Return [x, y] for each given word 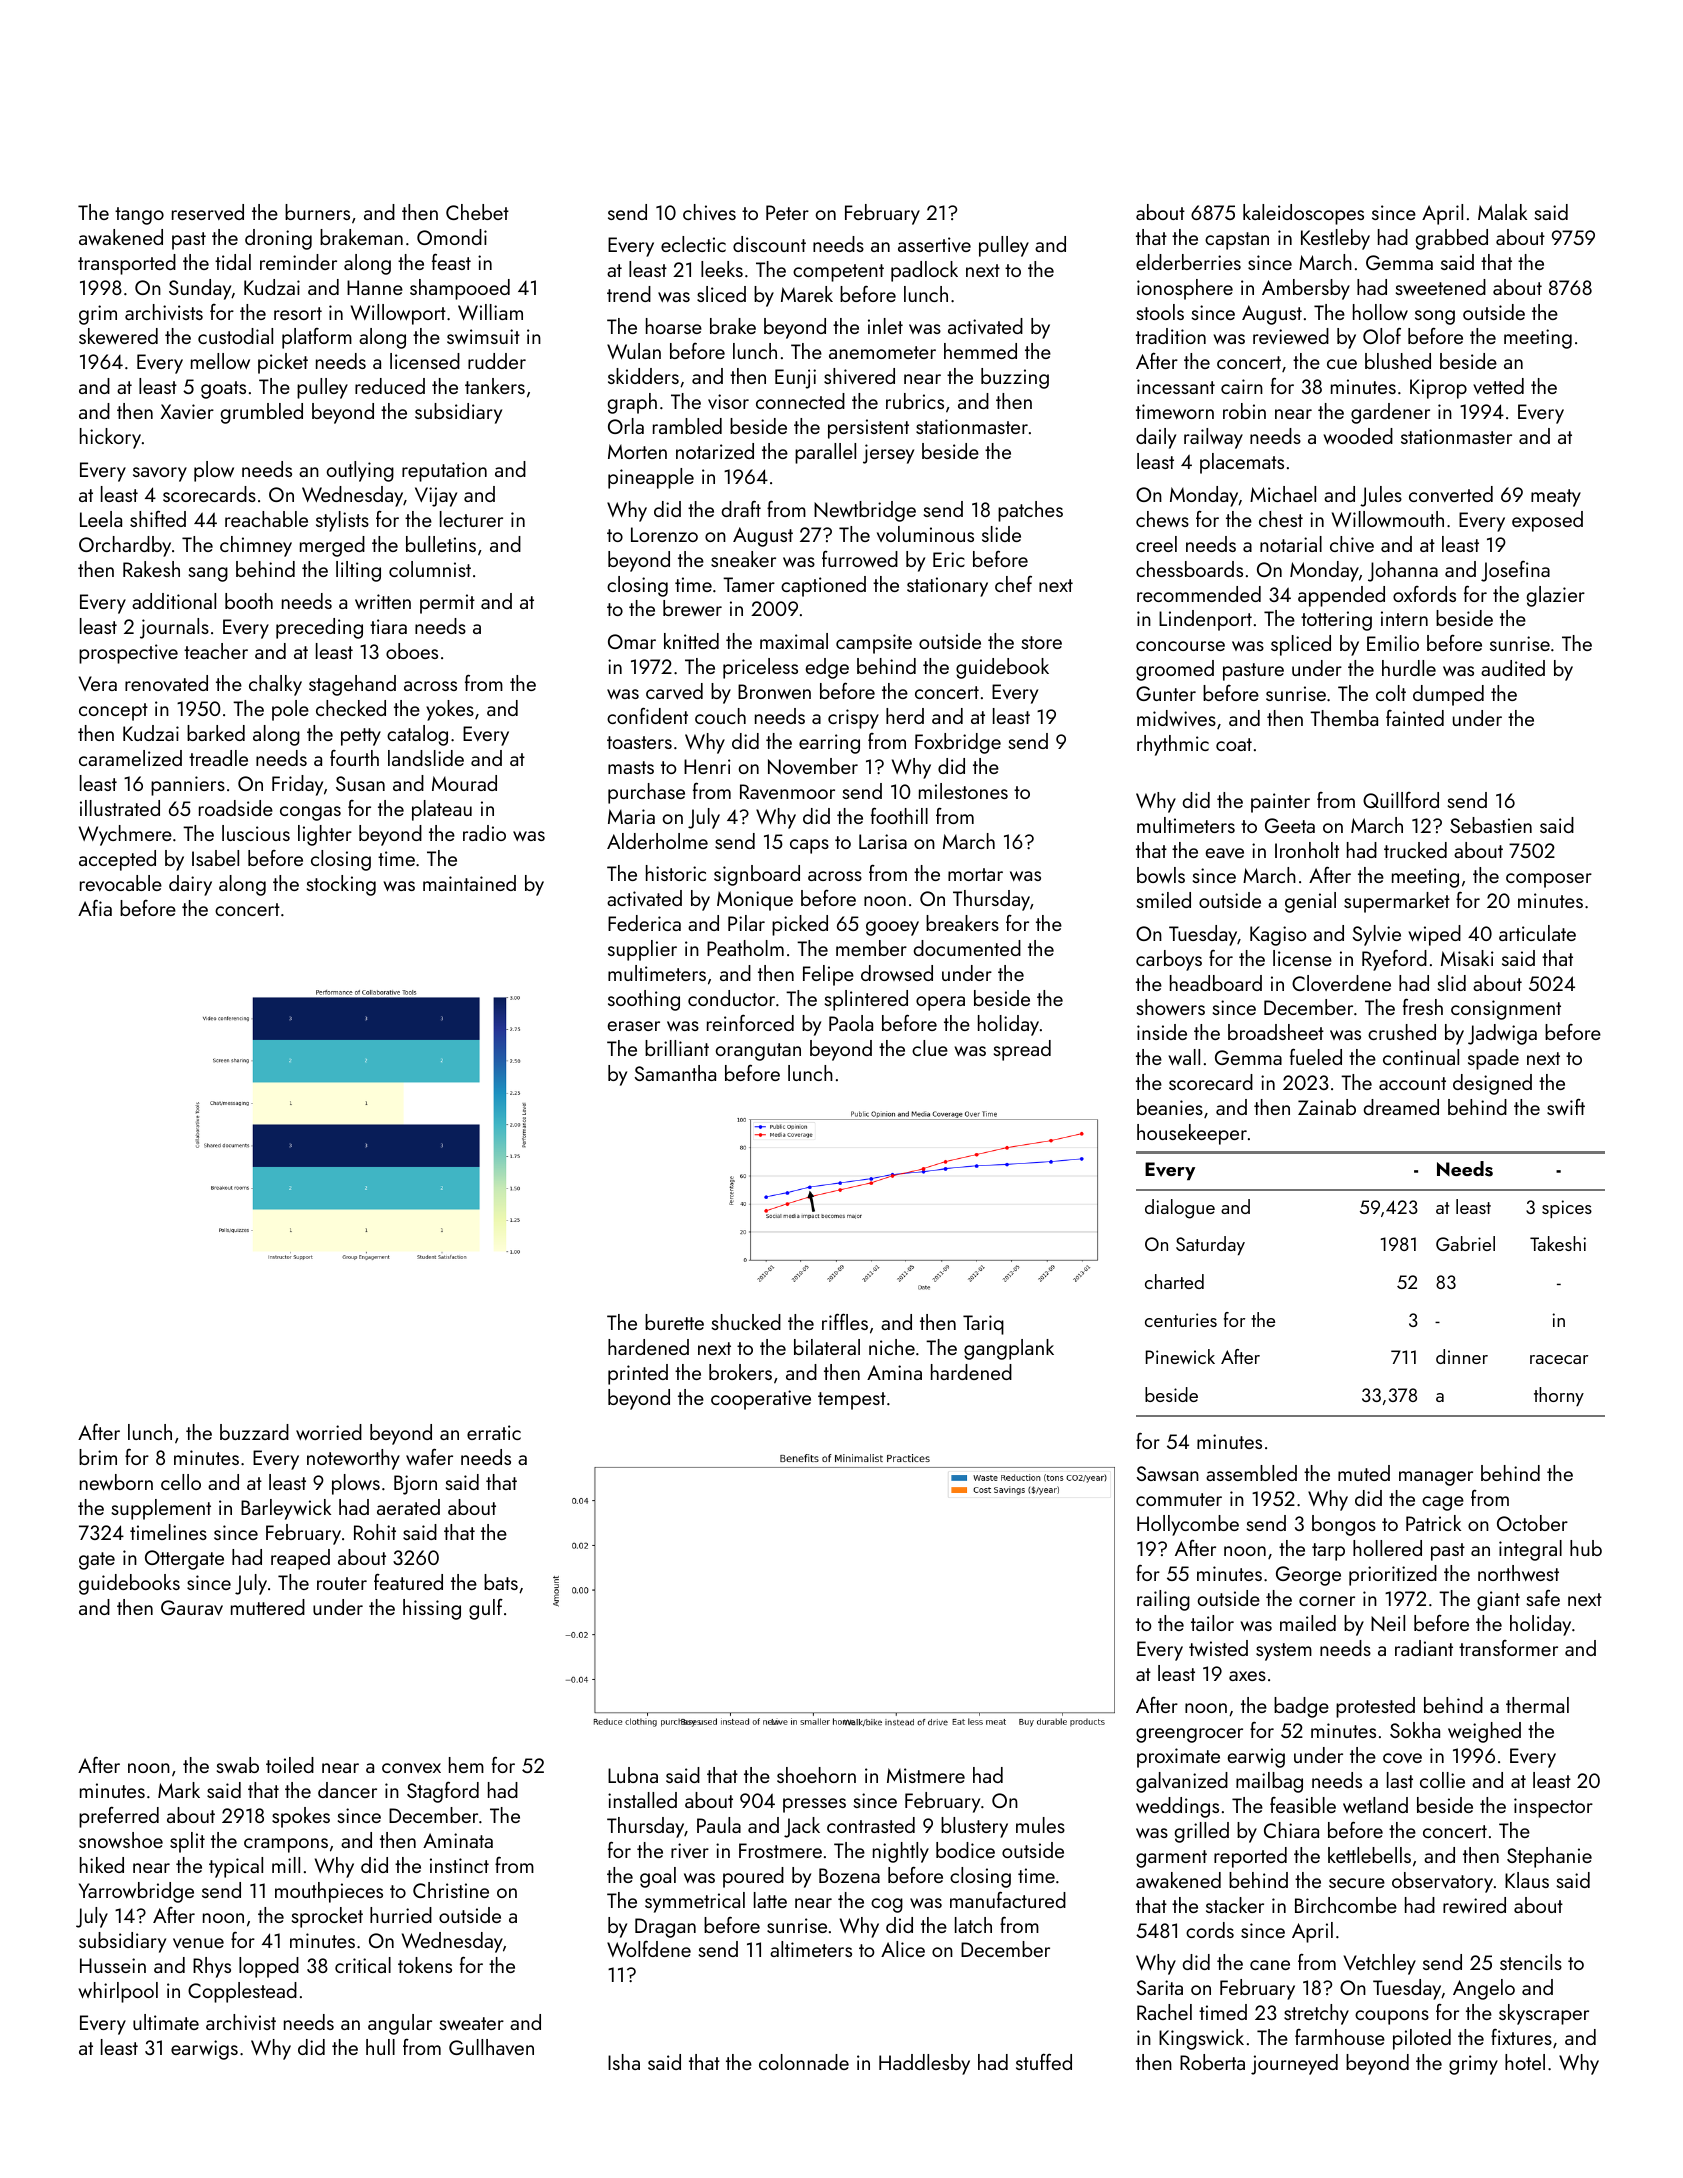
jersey [888, 454]
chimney [256, 546]
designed [1492, 1084]
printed [638, 1374]
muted [1364, 1473]
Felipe [828, 975]
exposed [1547, 521]
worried [329, 1432]
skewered [118, 336]
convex [411, 1768]
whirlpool [118, 1992]
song [1435, 317]
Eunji [795, 379]
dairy [190, 885]
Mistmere [926, 1775]
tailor [1212, 1623]
